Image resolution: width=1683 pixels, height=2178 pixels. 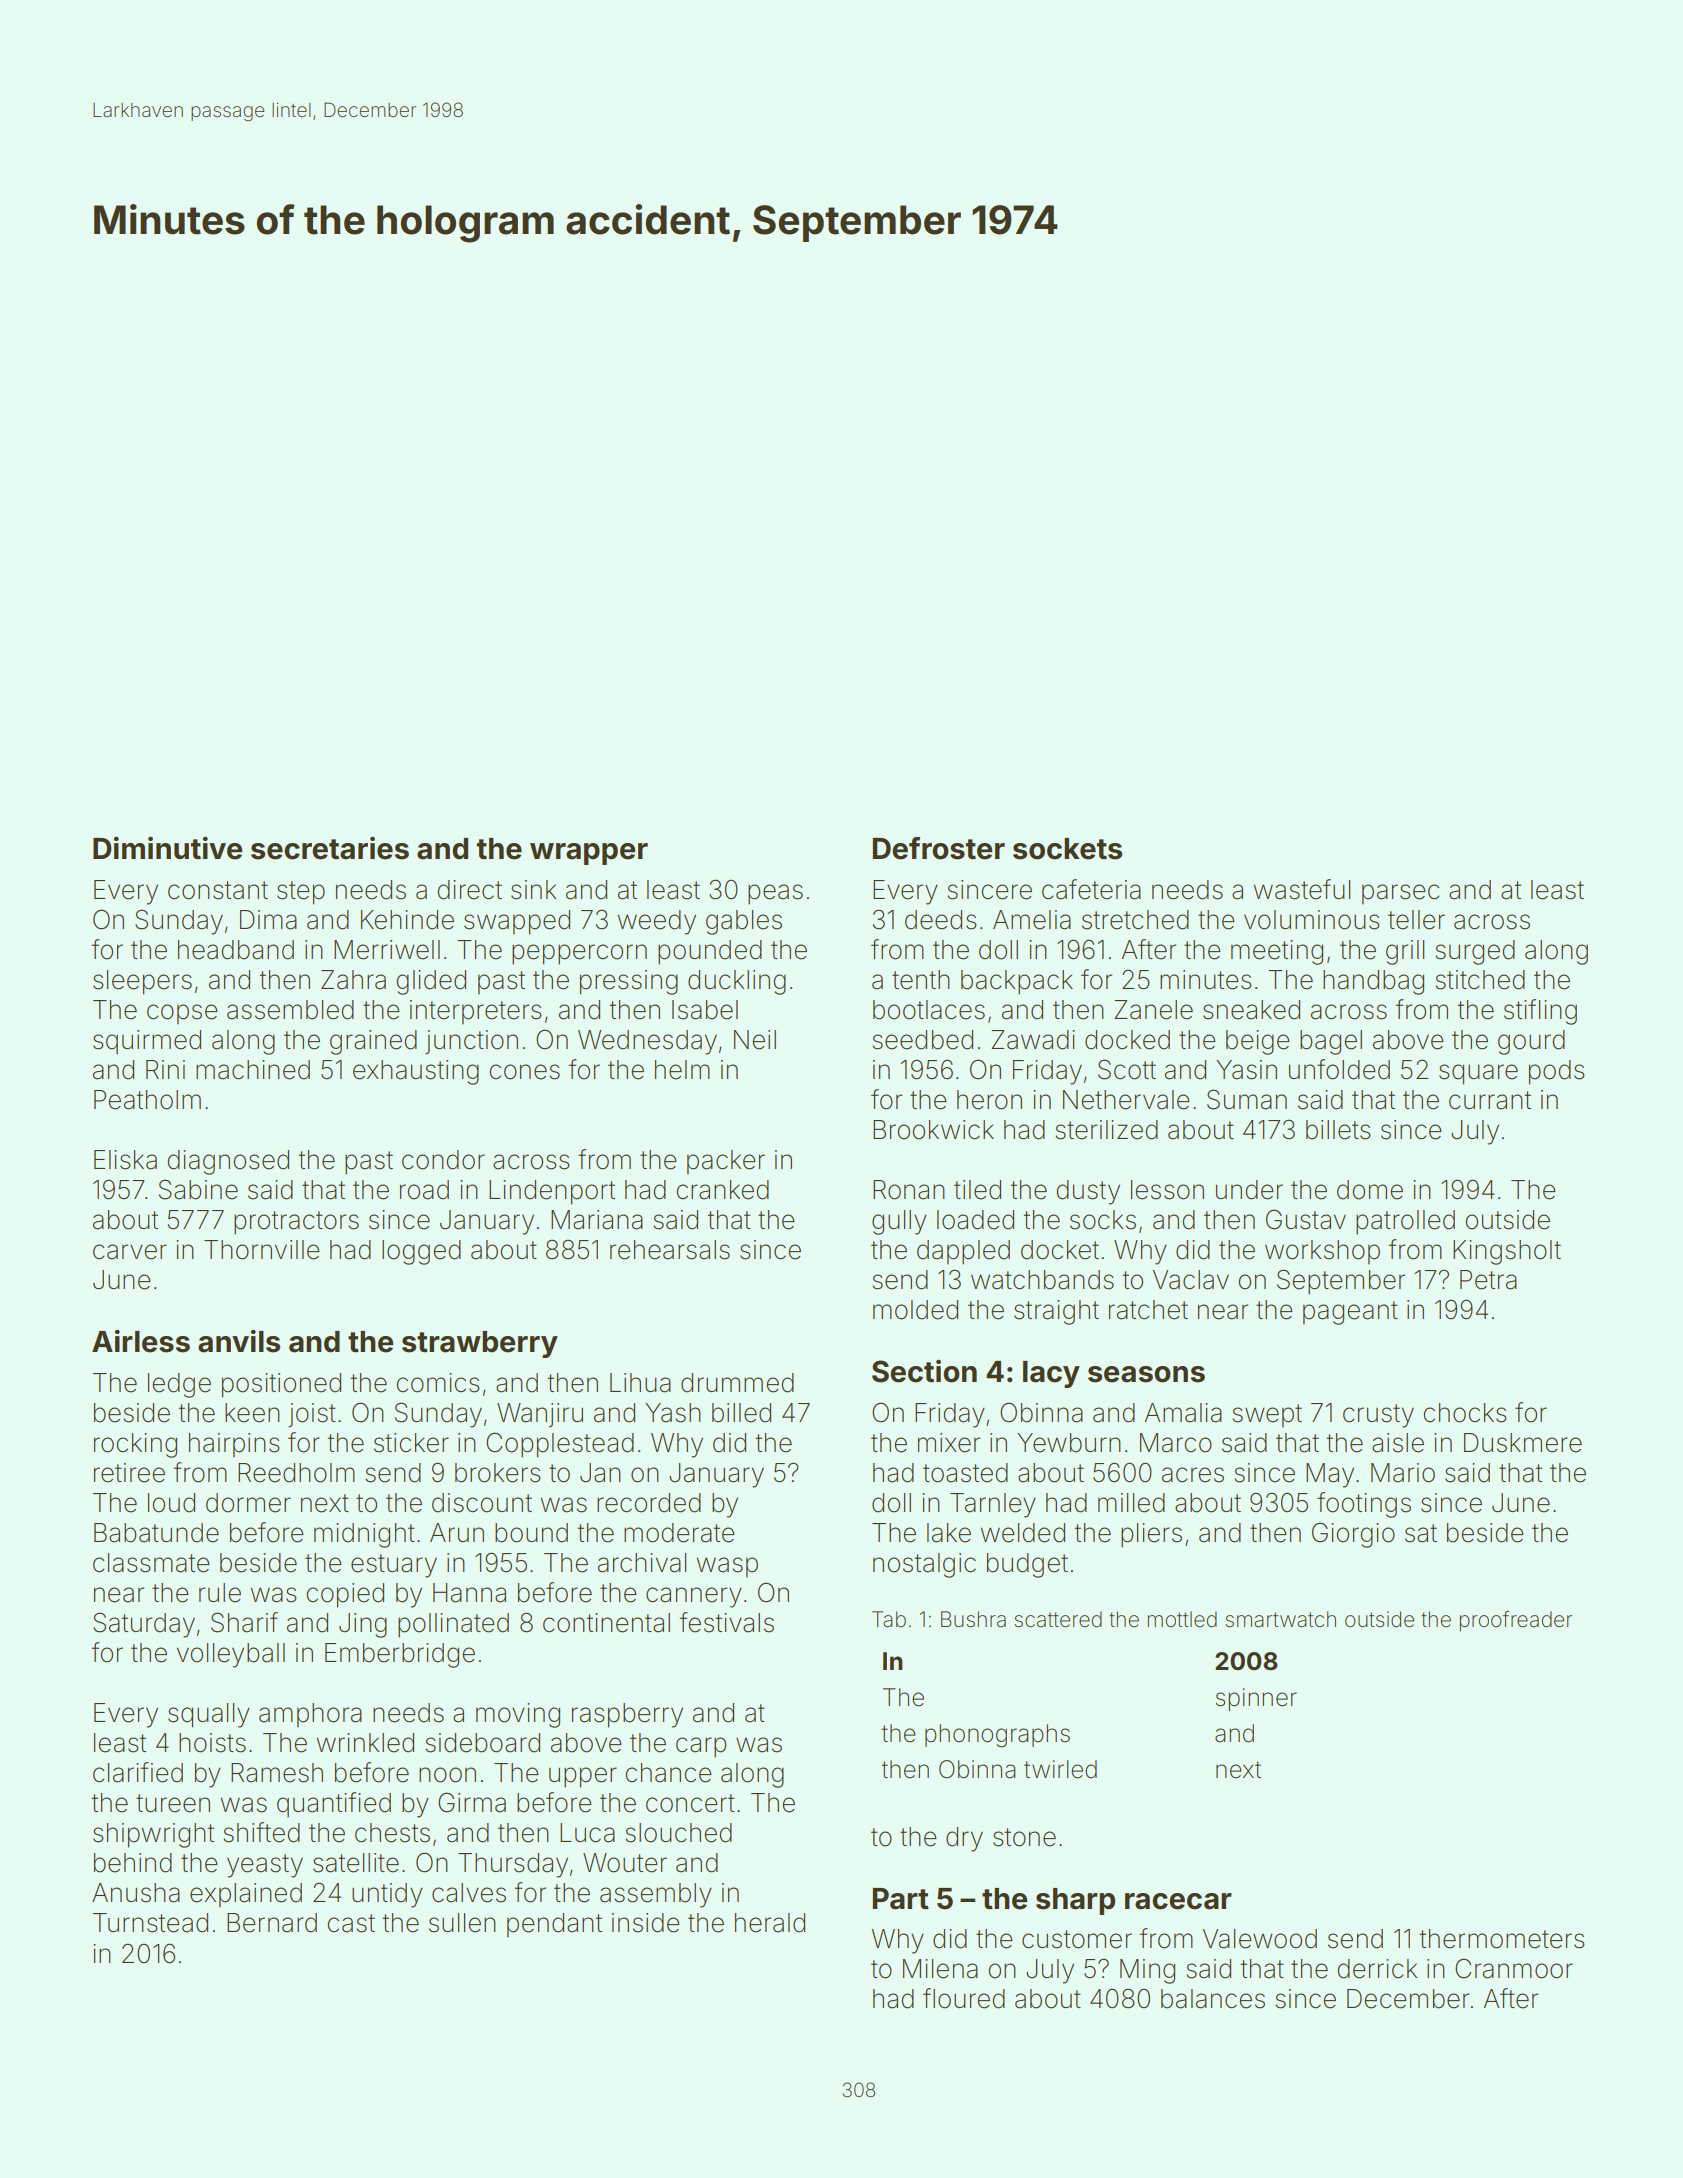 I want to click on cast, so click(x=351, y=1923).
